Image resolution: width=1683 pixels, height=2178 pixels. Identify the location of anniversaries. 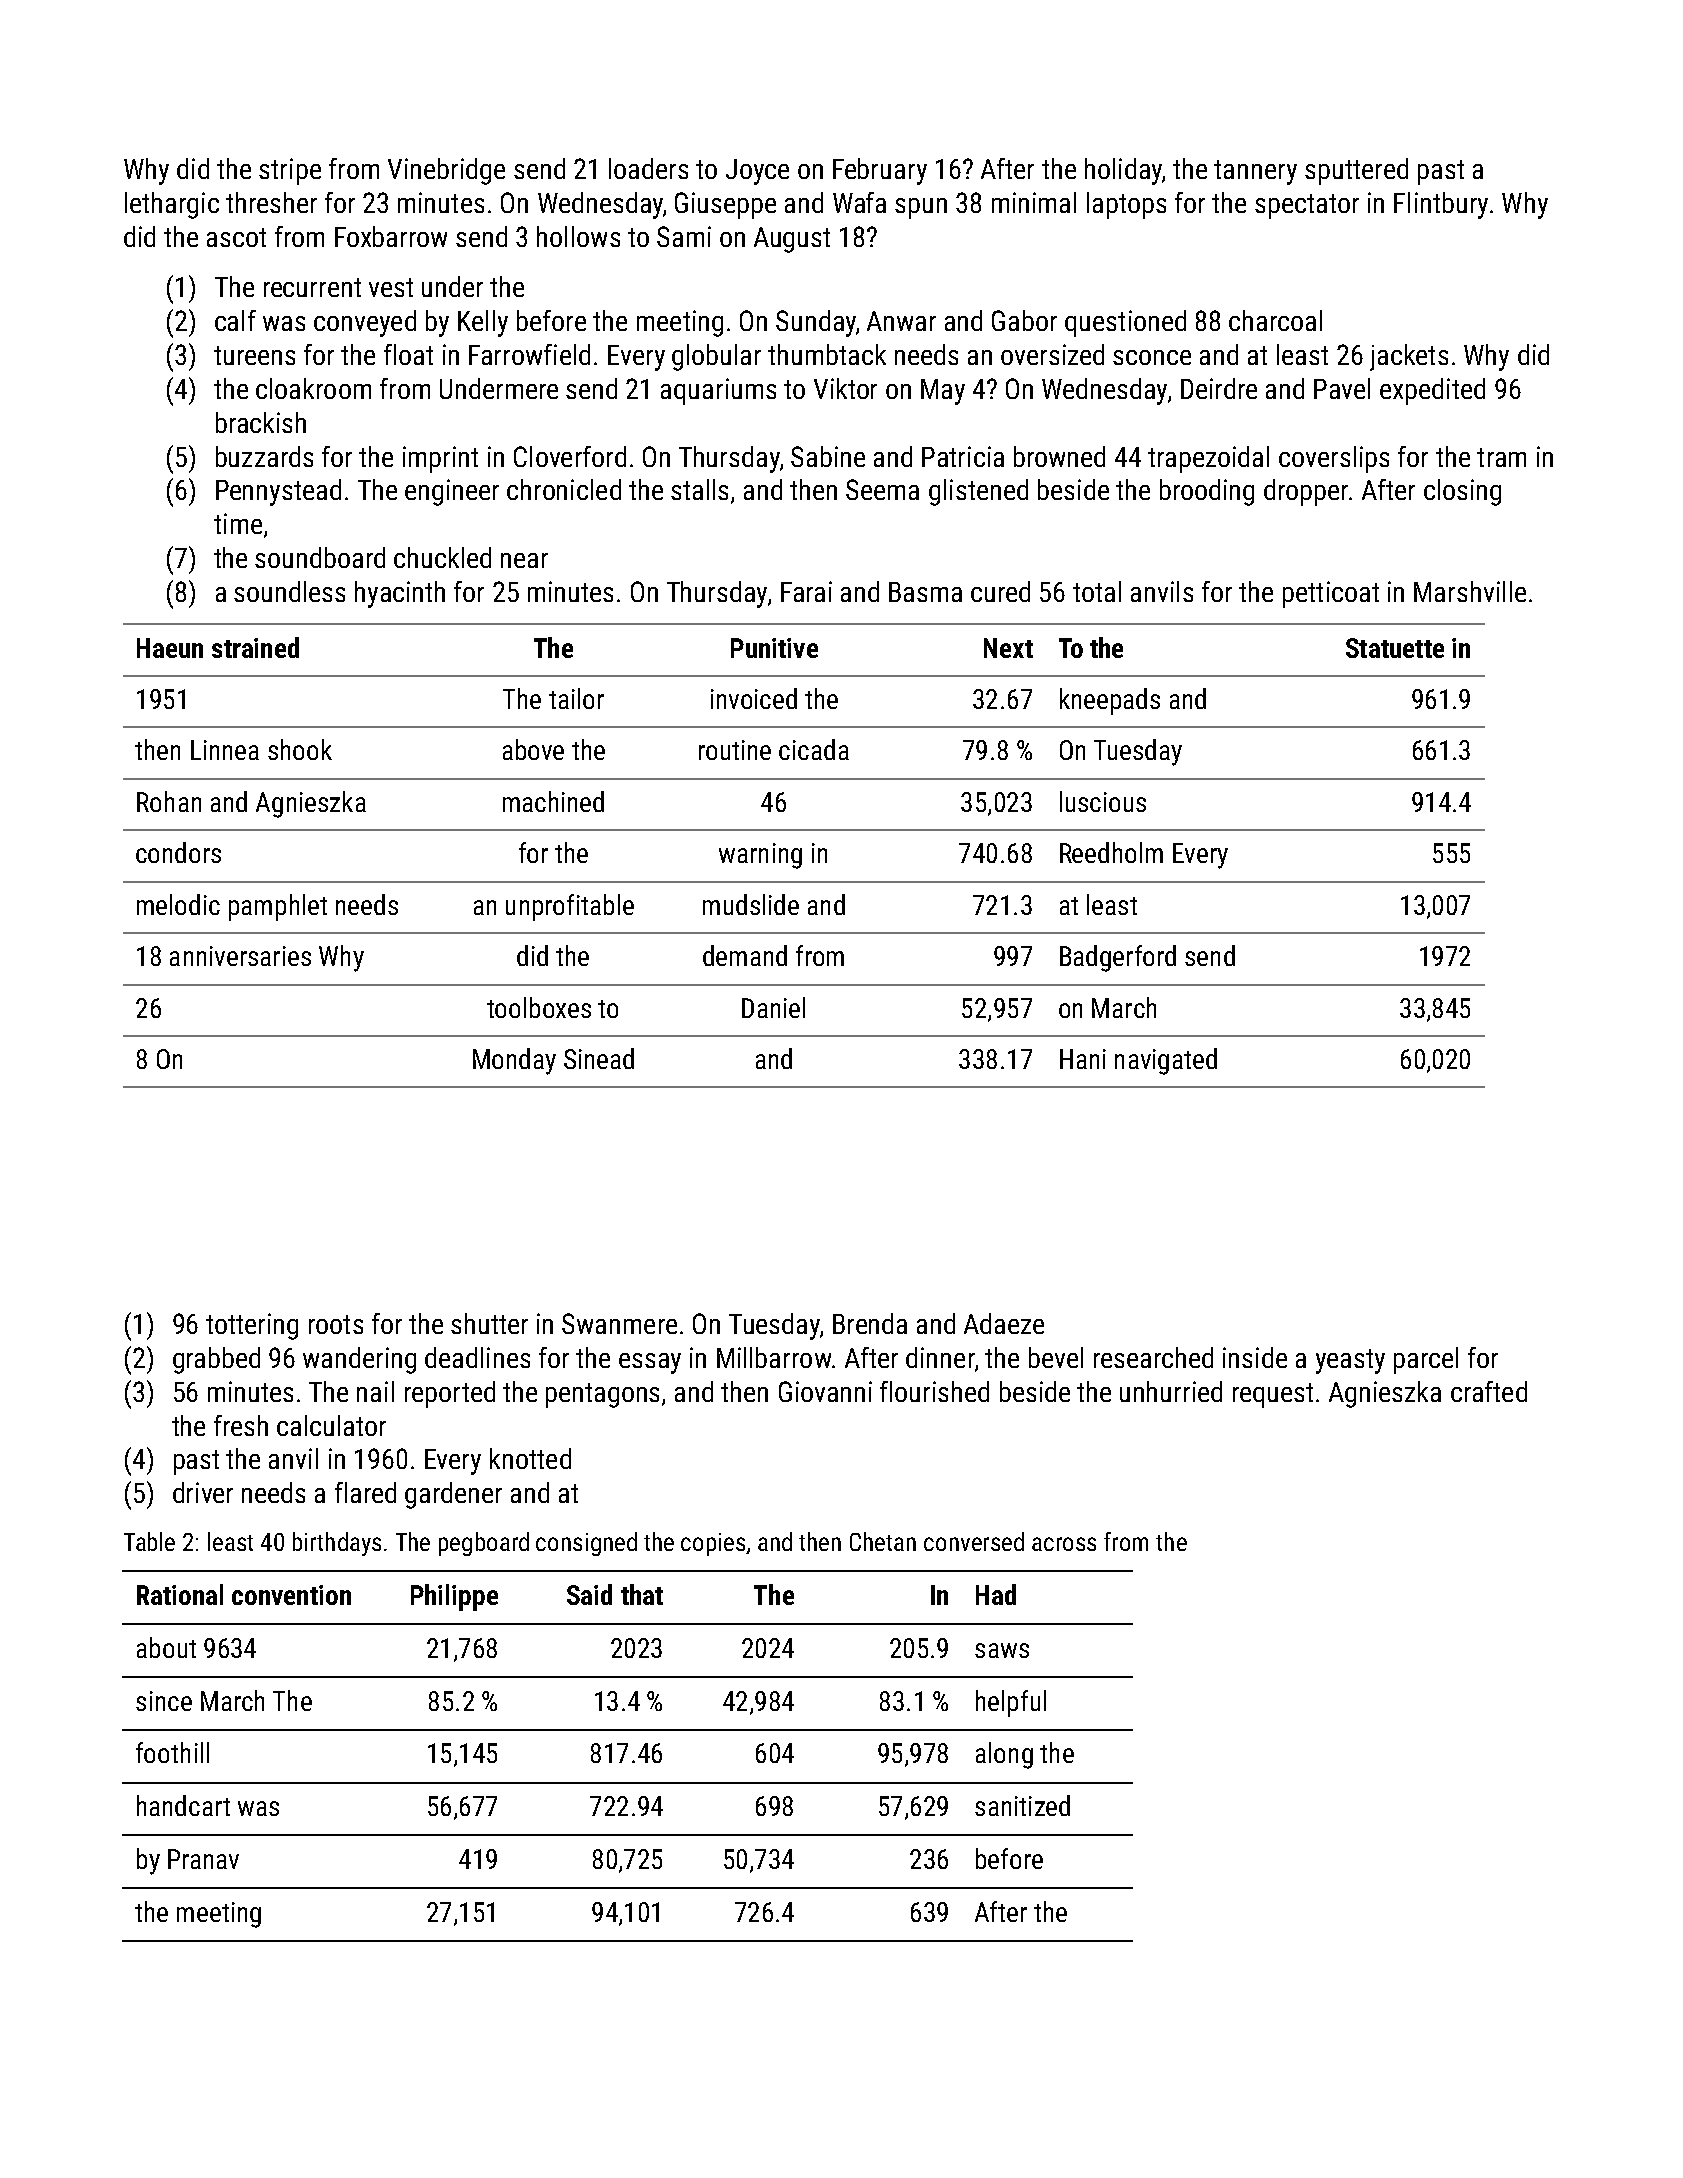
(240, 956).
